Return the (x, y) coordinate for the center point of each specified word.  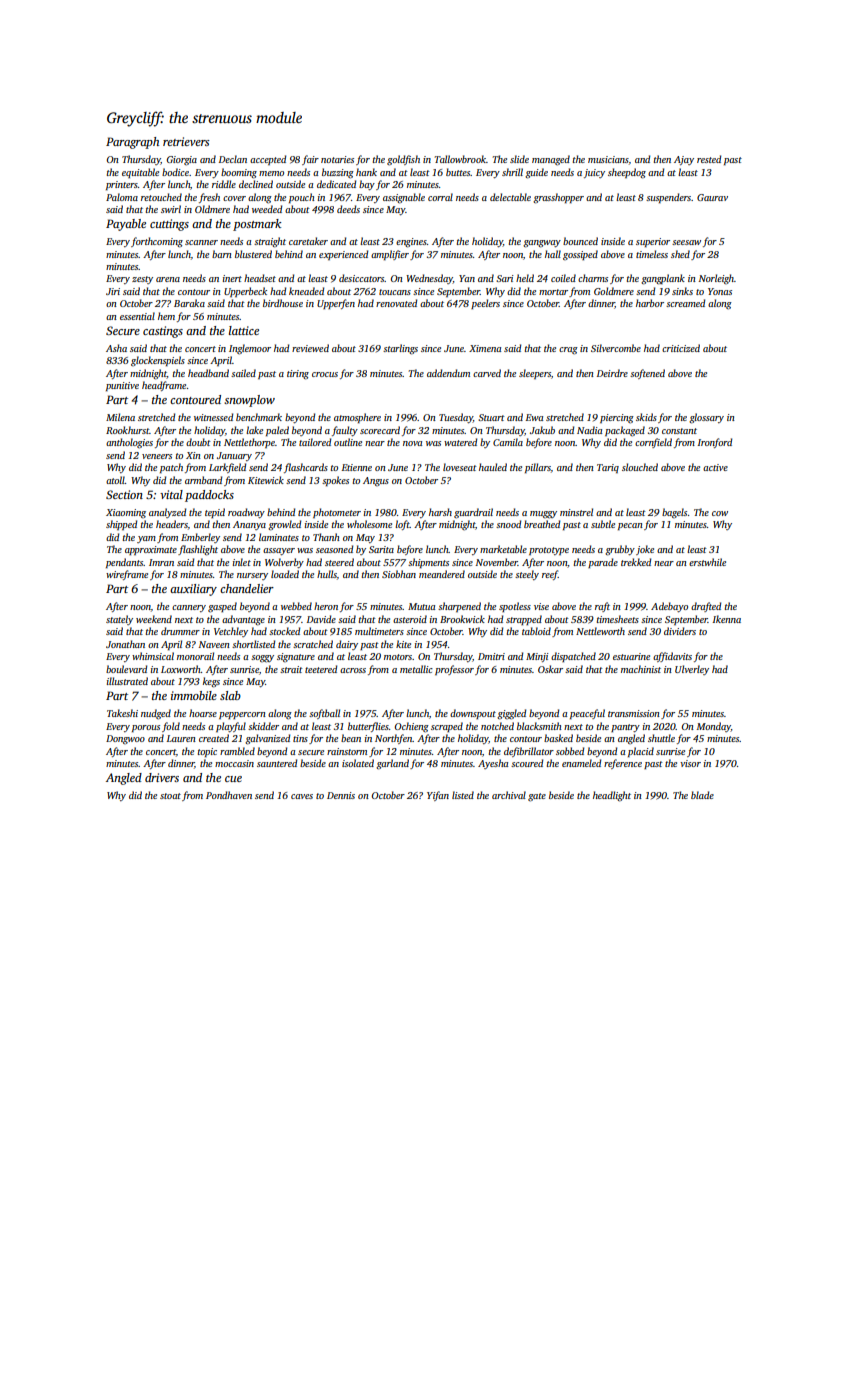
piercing (617, 419)
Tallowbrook (460, 159)
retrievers (186, 141)
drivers (162, 777)
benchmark (259, 417)
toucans (395, 292)
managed (551, 160)
